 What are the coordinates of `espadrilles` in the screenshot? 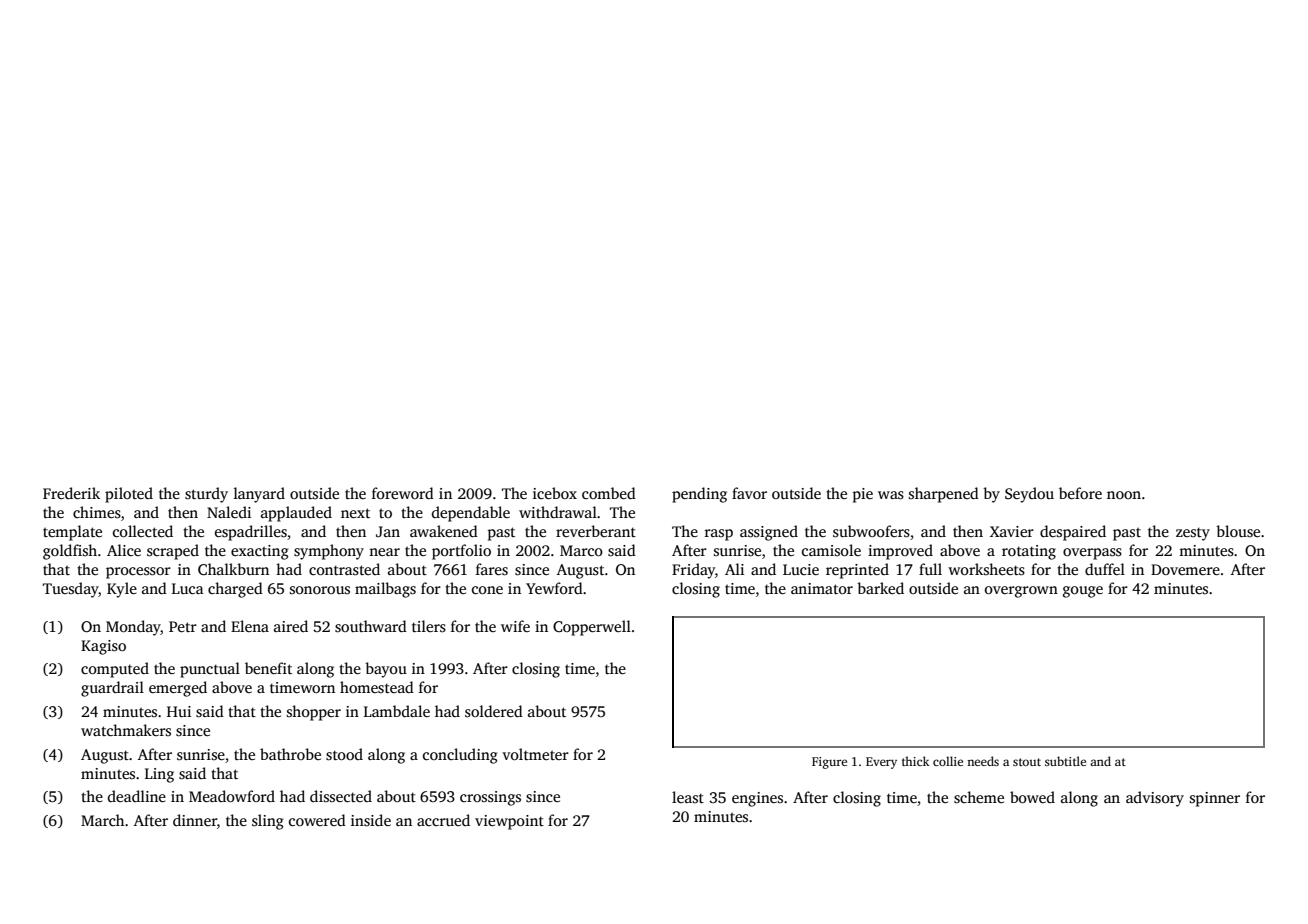 It's located at (251, 533).
